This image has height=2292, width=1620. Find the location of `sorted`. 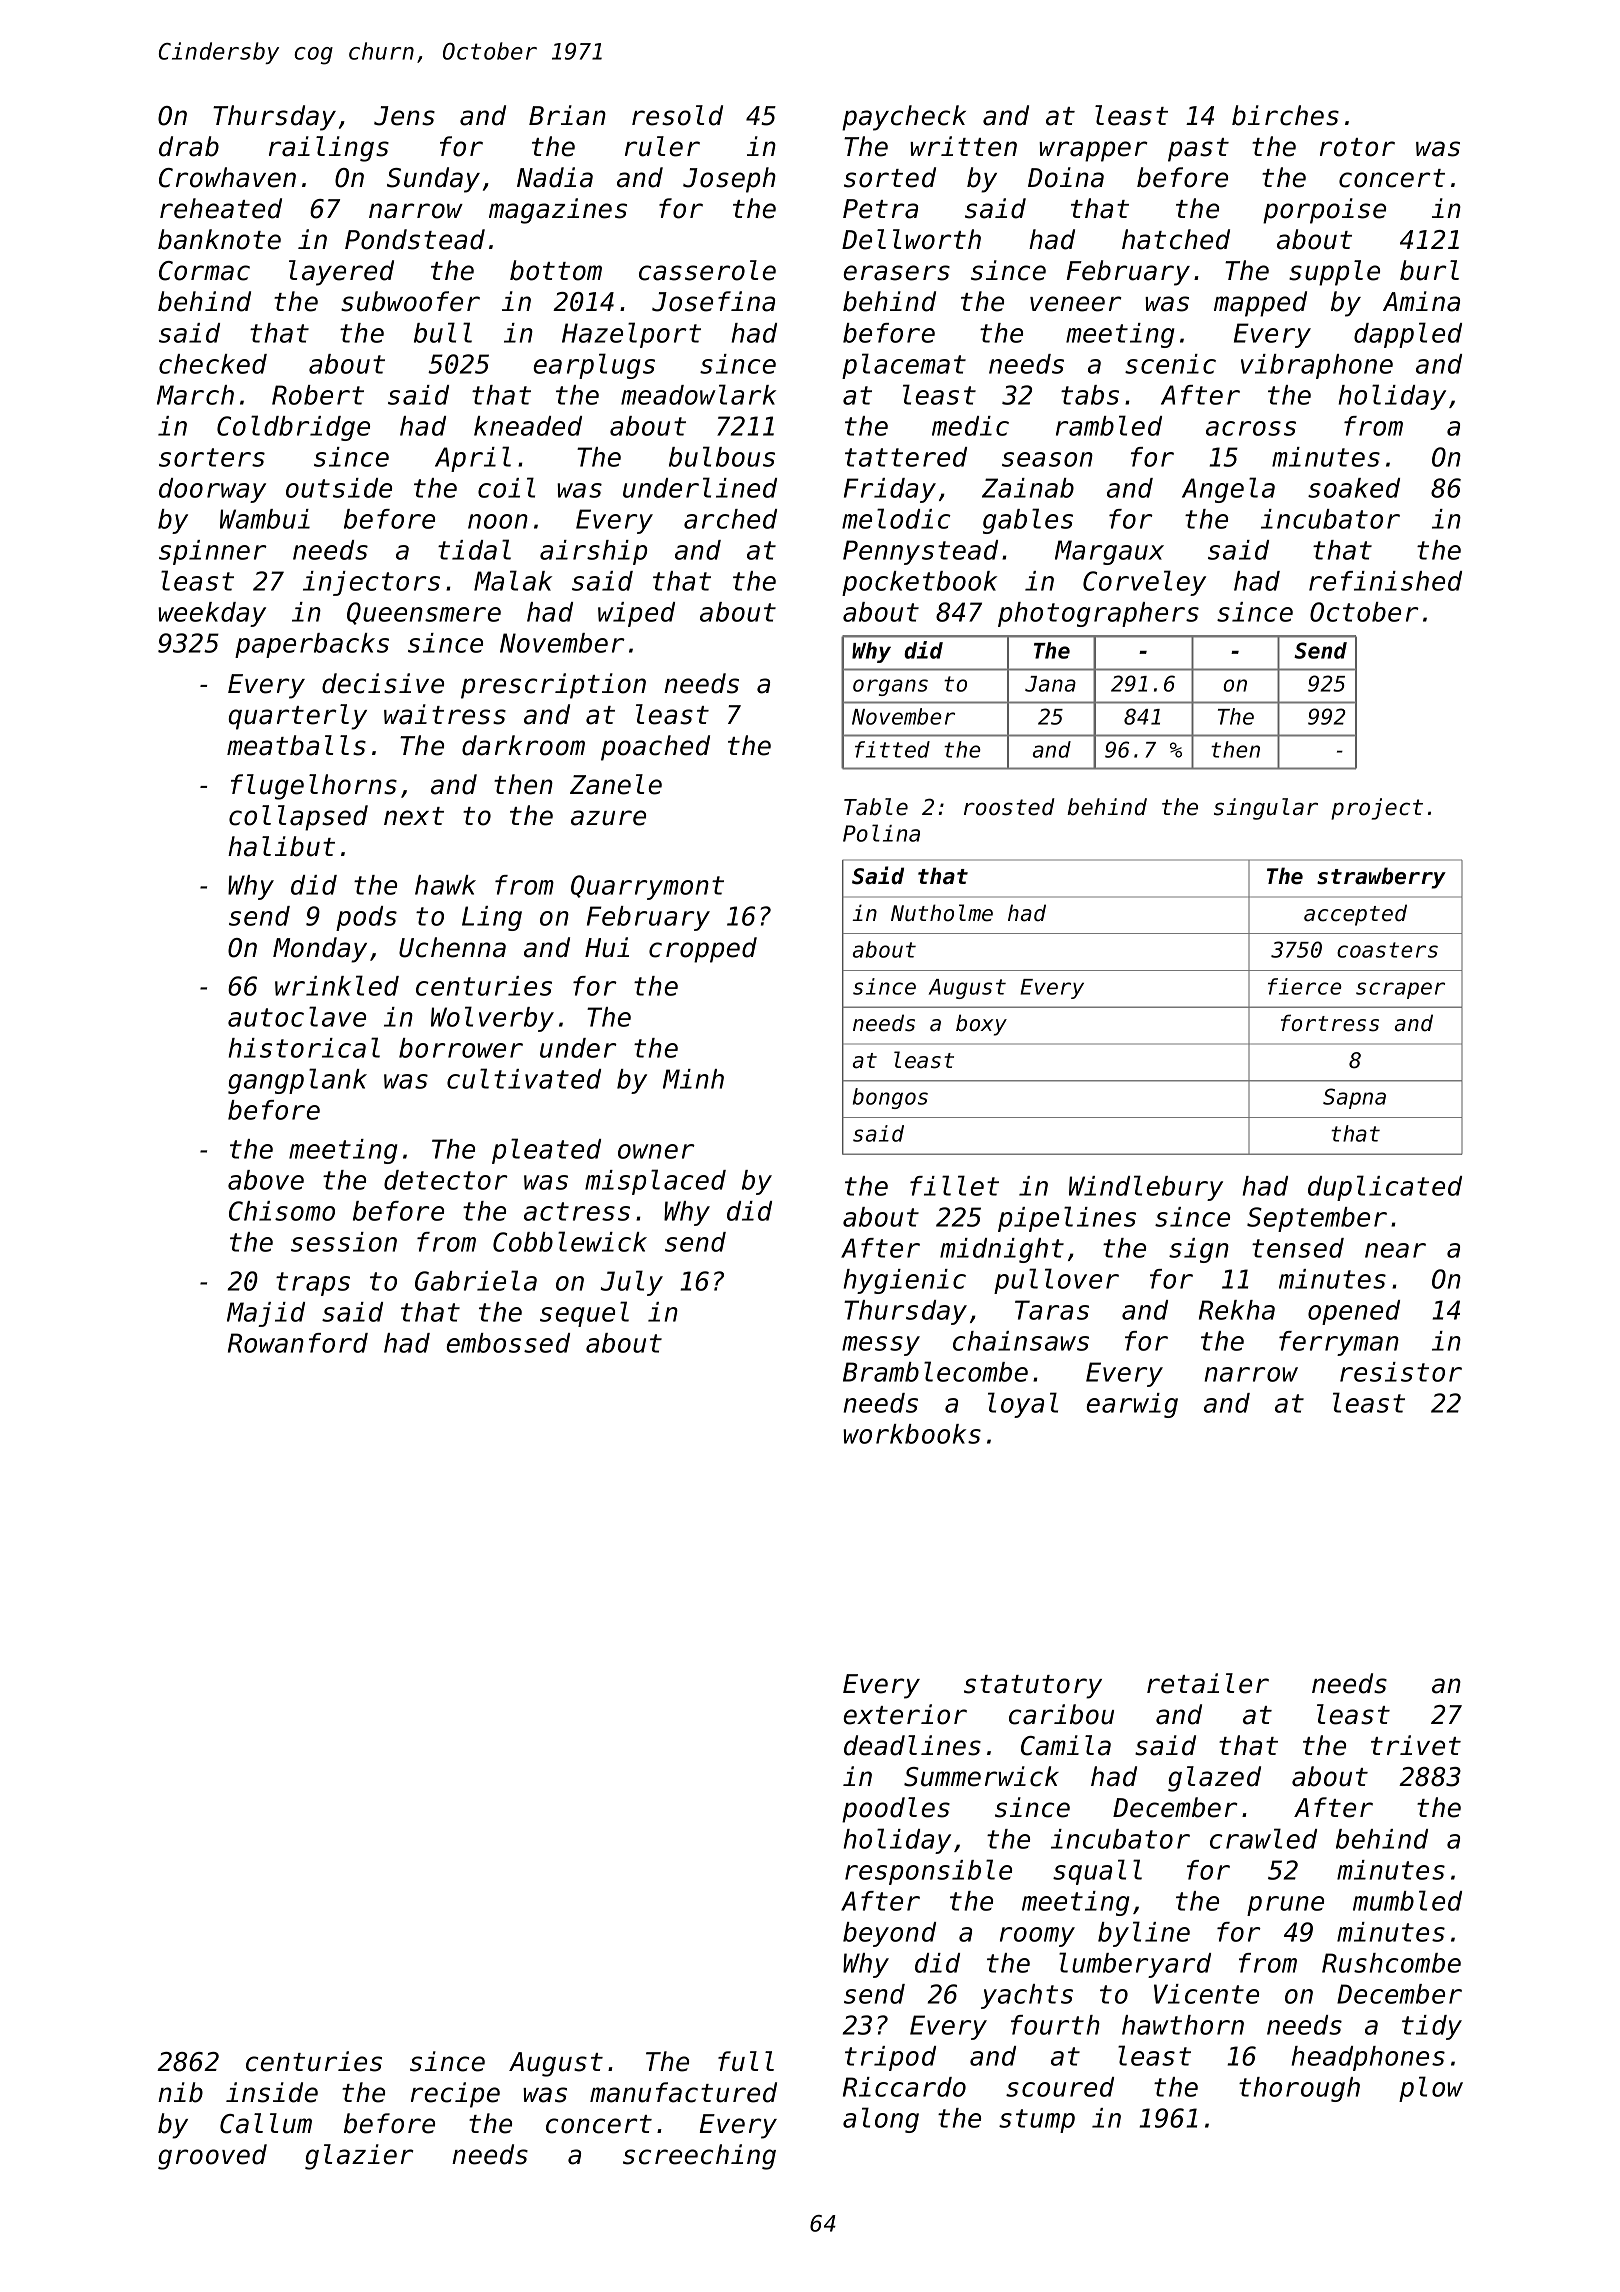

sorted is located at coordinates (890, 177).
